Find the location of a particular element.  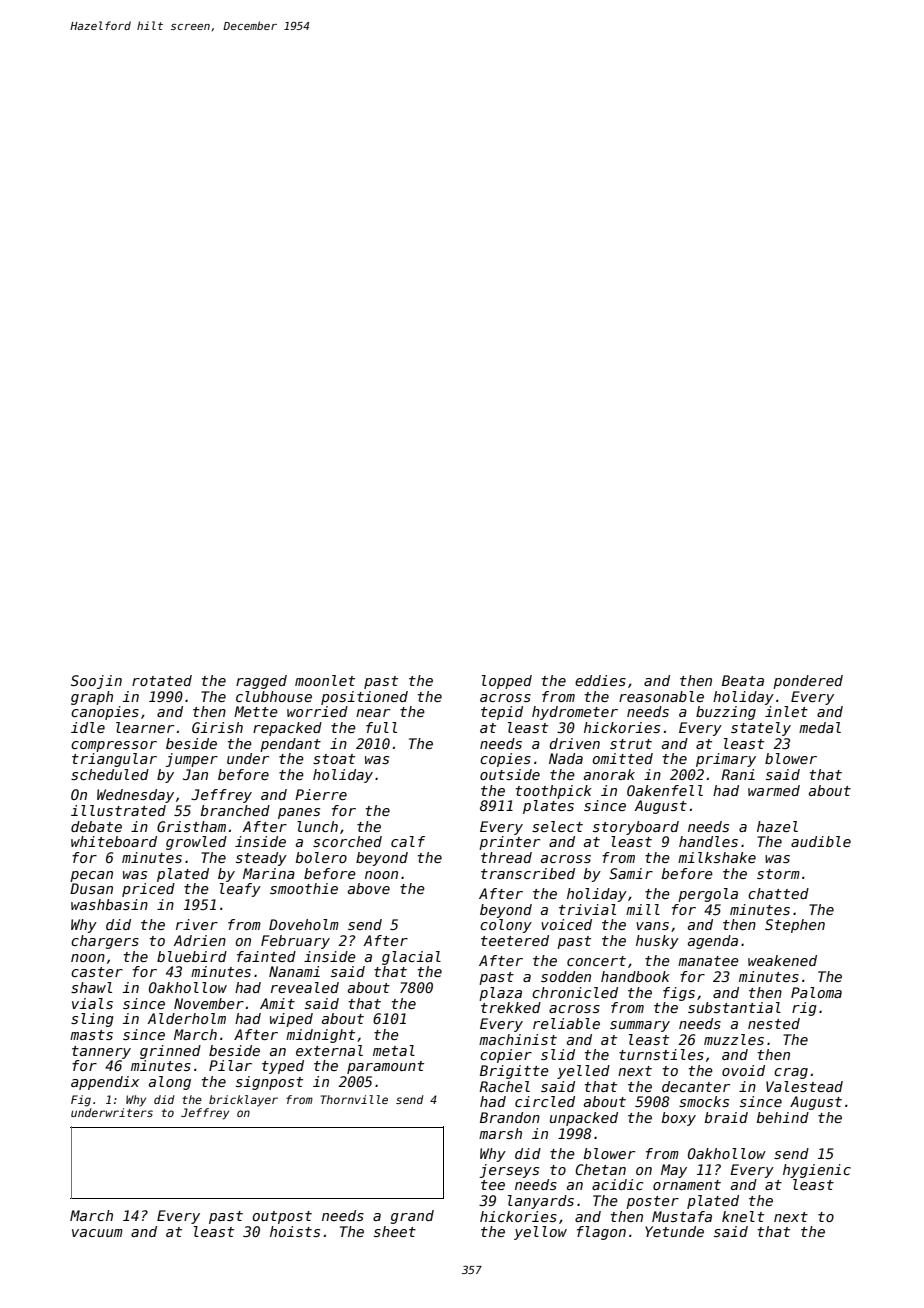

vacuum is located at coordinates (97, 1233).
